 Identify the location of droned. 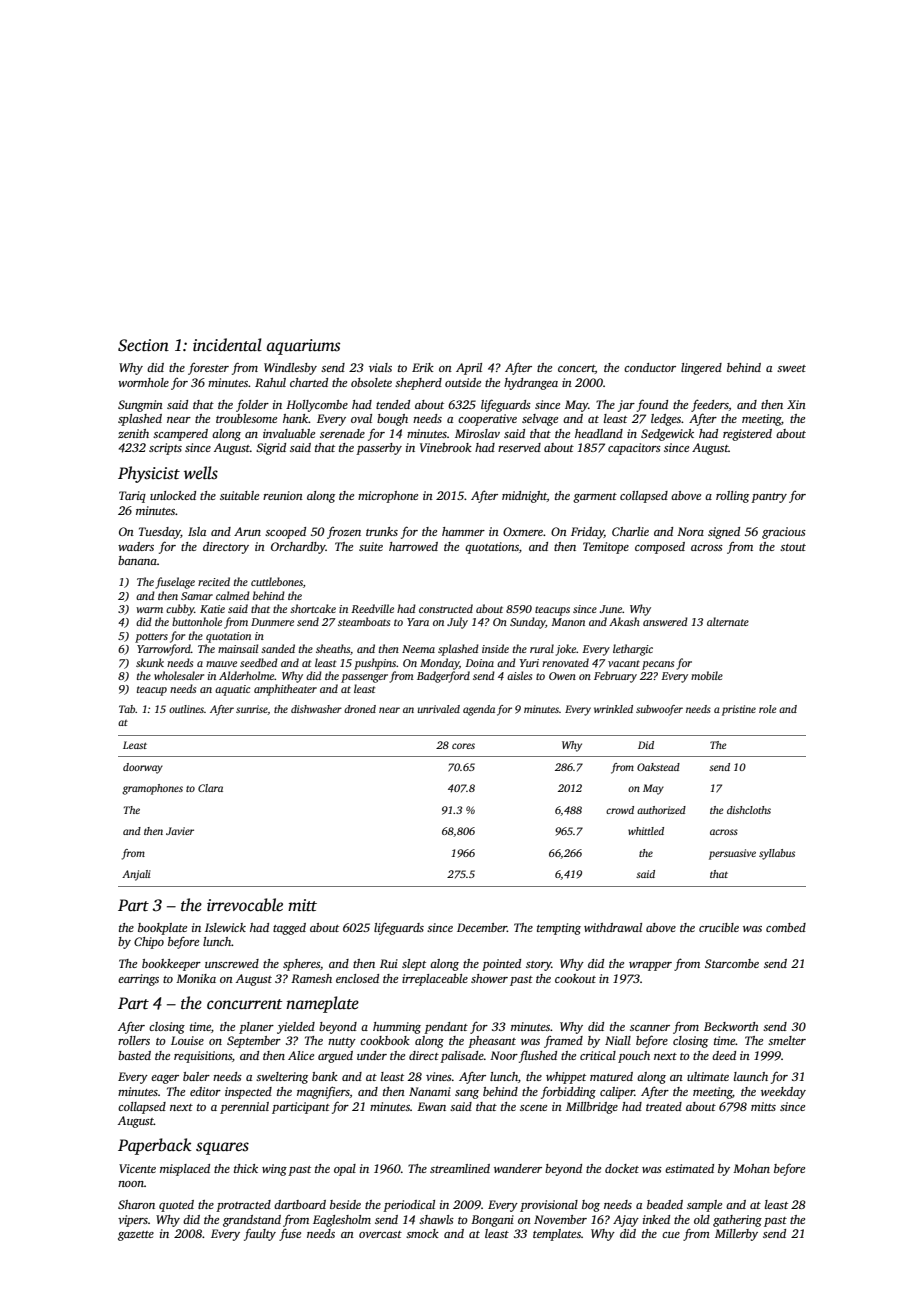
(360, 709).
